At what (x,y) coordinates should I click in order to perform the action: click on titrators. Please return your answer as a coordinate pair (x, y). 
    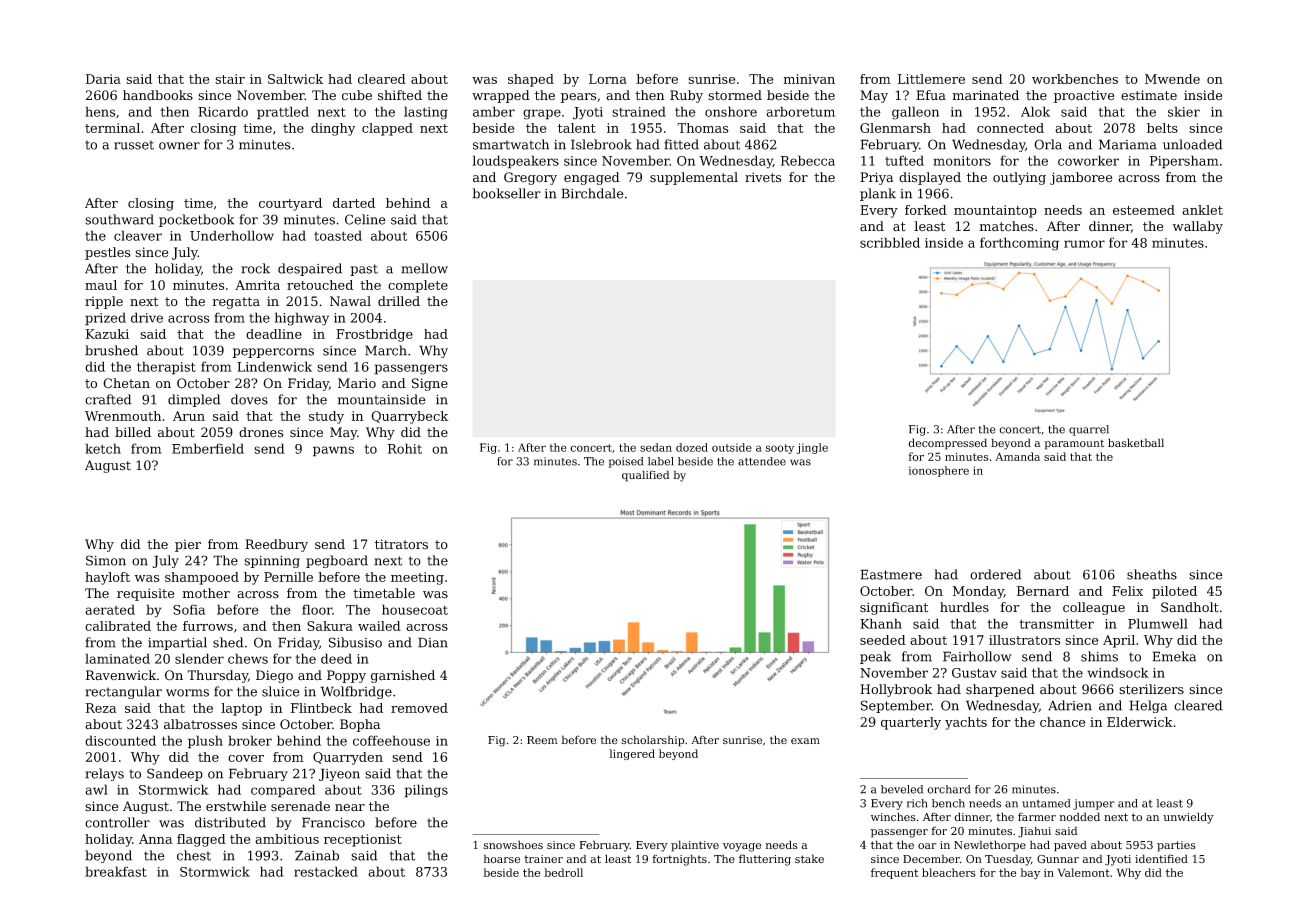
    Looking at the image, I should click on (401, 544).
